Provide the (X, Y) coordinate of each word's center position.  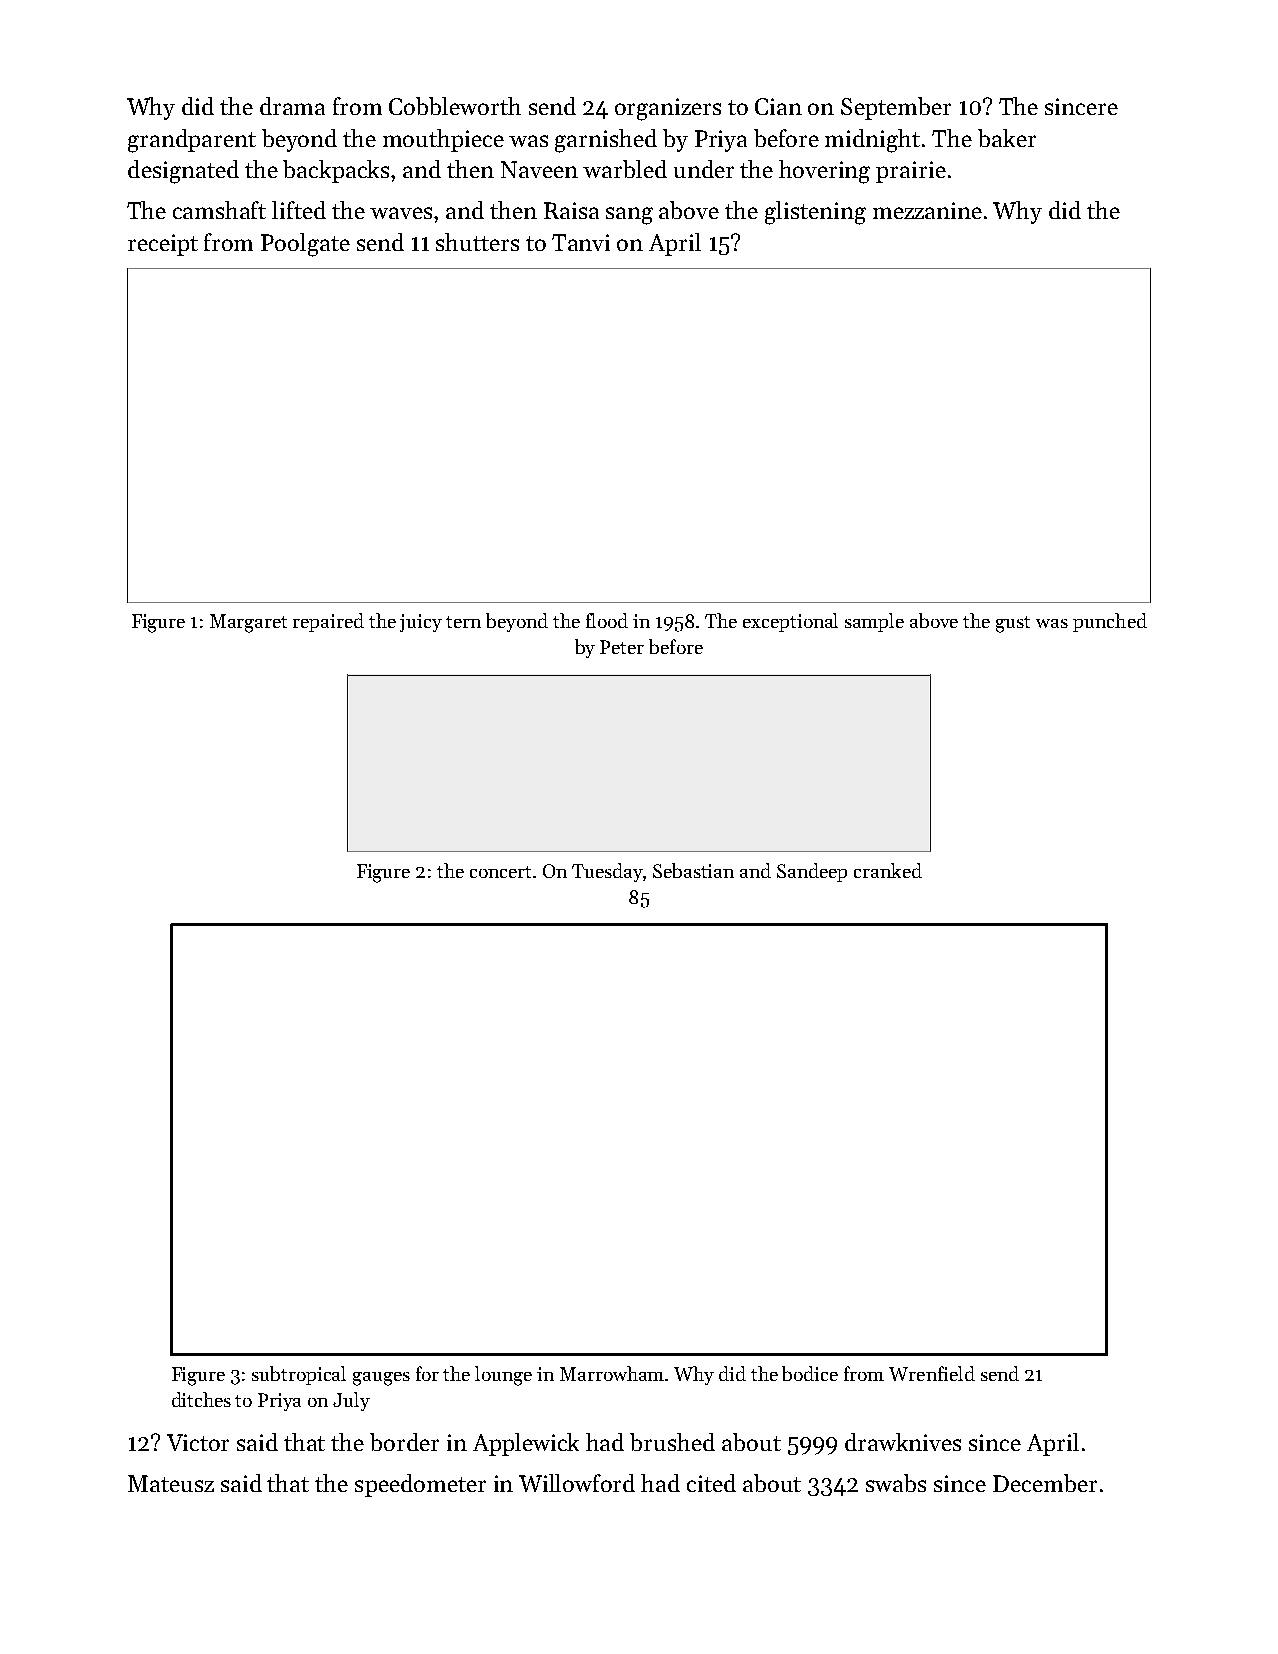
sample (874, 622)
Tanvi (581, 242)
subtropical (299, 1375)
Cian (778, 106)
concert (500, 872)
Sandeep (812, 872)
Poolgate (305, 245)
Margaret (248, 623)
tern (463, 622)
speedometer (420, 1485)
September (896, 108)
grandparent (192, 141)
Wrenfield (932, 1373)
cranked (888, 870)
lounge (503, 1376)
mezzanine (927, 210)
